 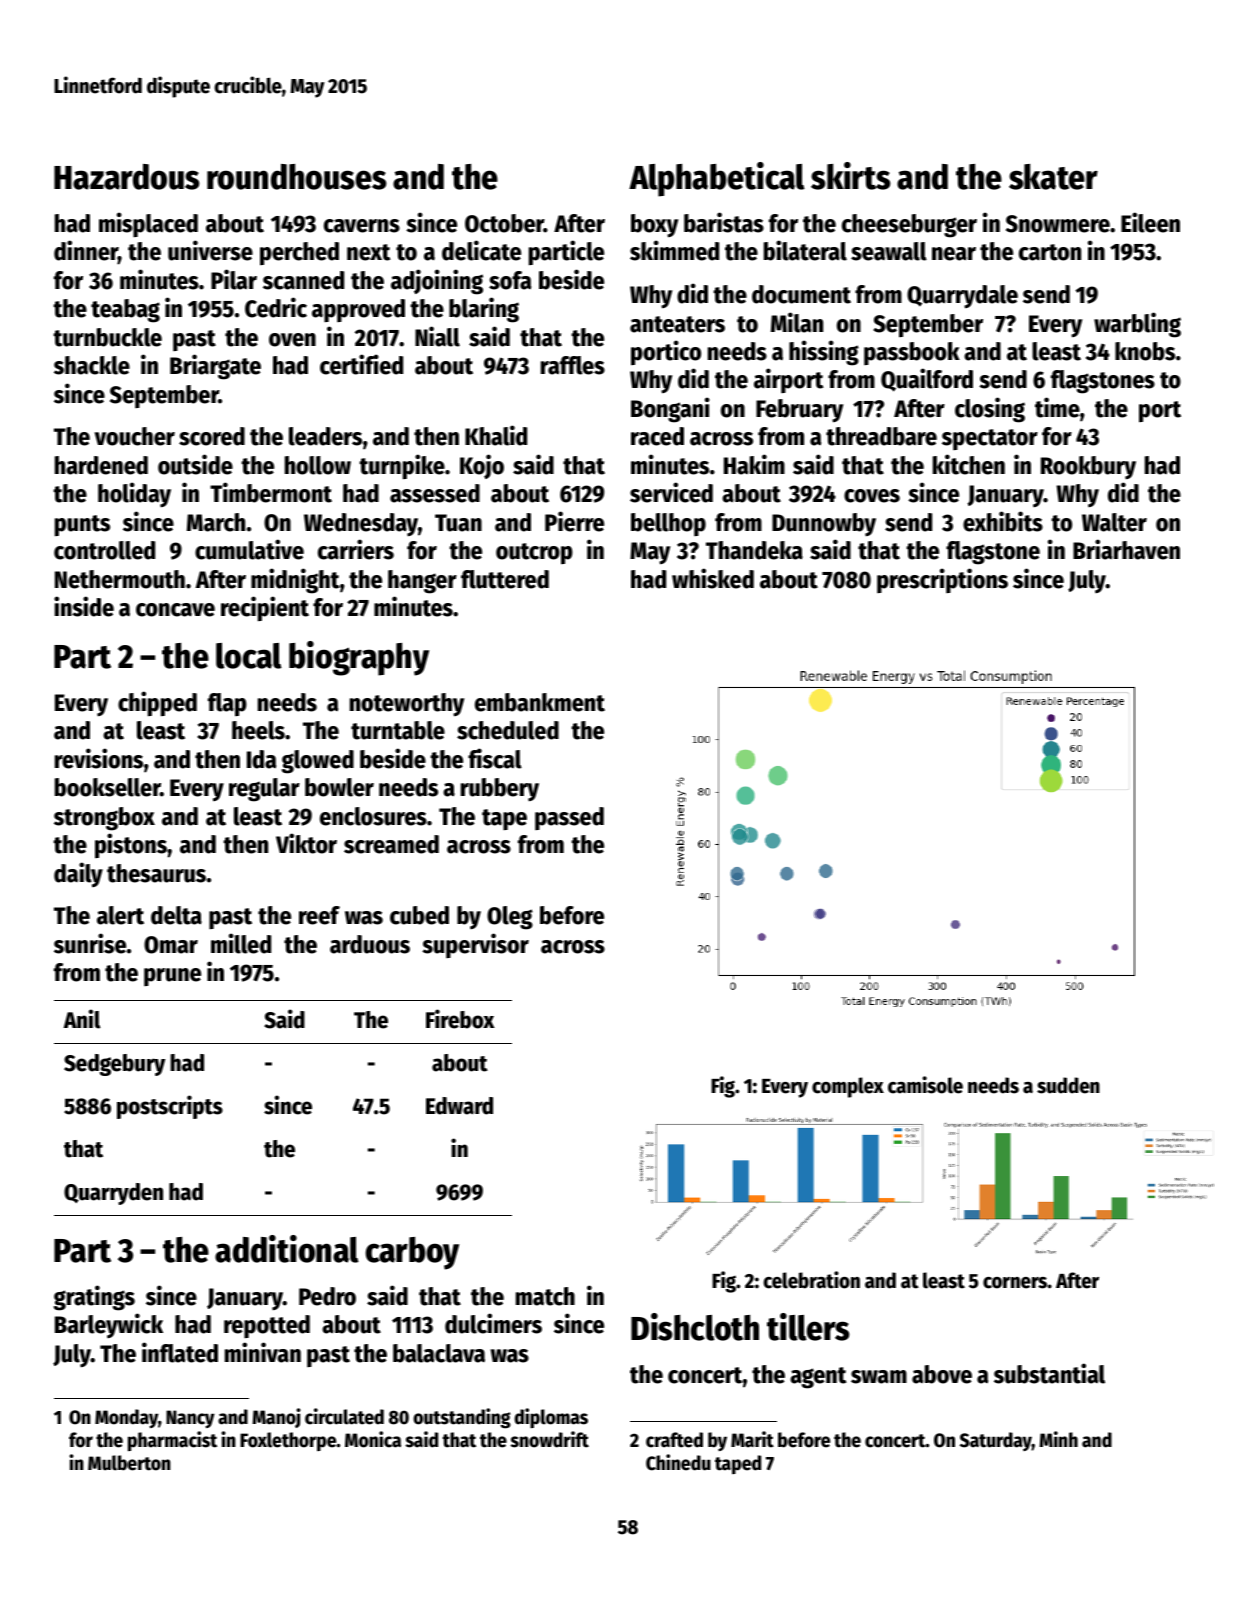 I want to click on Firebox, so click(x=460, y=1019).
